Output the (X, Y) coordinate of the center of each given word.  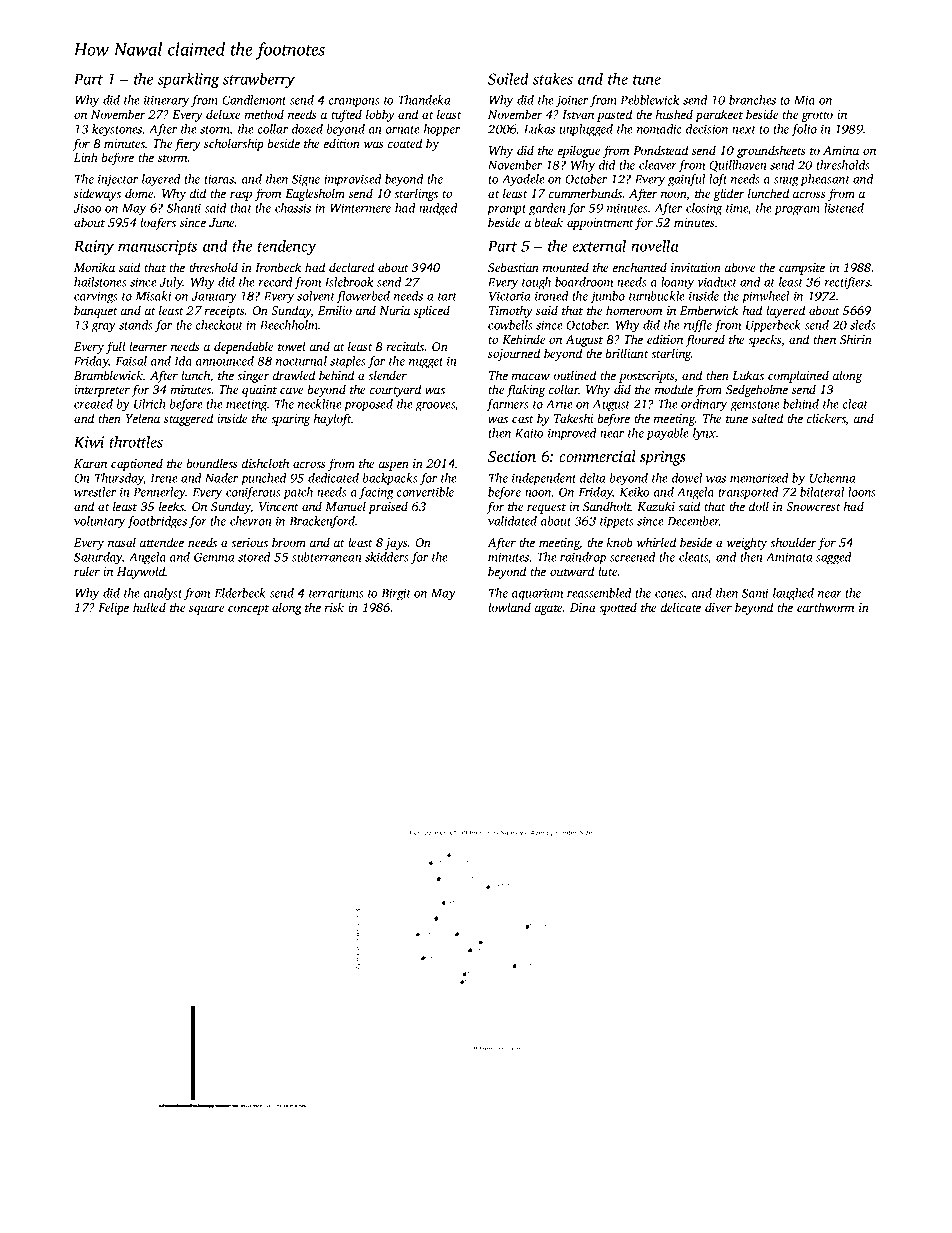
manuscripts (157, 247)
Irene (164, 478)
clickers (826, 418)
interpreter (102, 391)
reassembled (599, 593)
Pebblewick (649, 100)
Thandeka (424, 100)
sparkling (188, 80)
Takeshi (573, 418)
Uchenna (832, 478)
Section (512, 456)
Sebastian (513, 267)
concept (248, 610)
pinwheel (765, 297)
